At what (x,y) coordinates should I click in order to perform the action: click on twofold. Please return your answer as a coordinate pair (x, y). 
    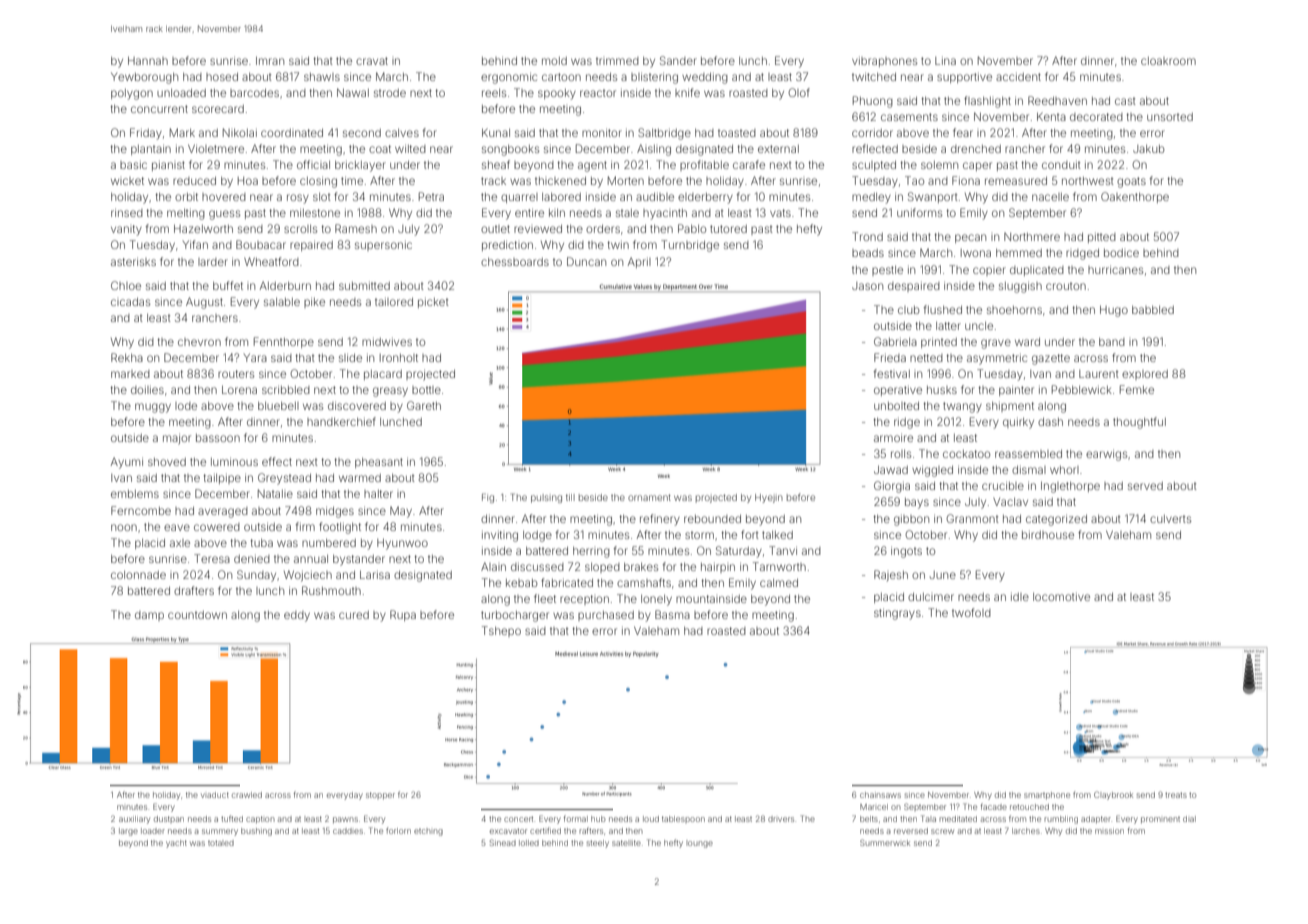
    Looking at the image, I should click on (971, 612).
